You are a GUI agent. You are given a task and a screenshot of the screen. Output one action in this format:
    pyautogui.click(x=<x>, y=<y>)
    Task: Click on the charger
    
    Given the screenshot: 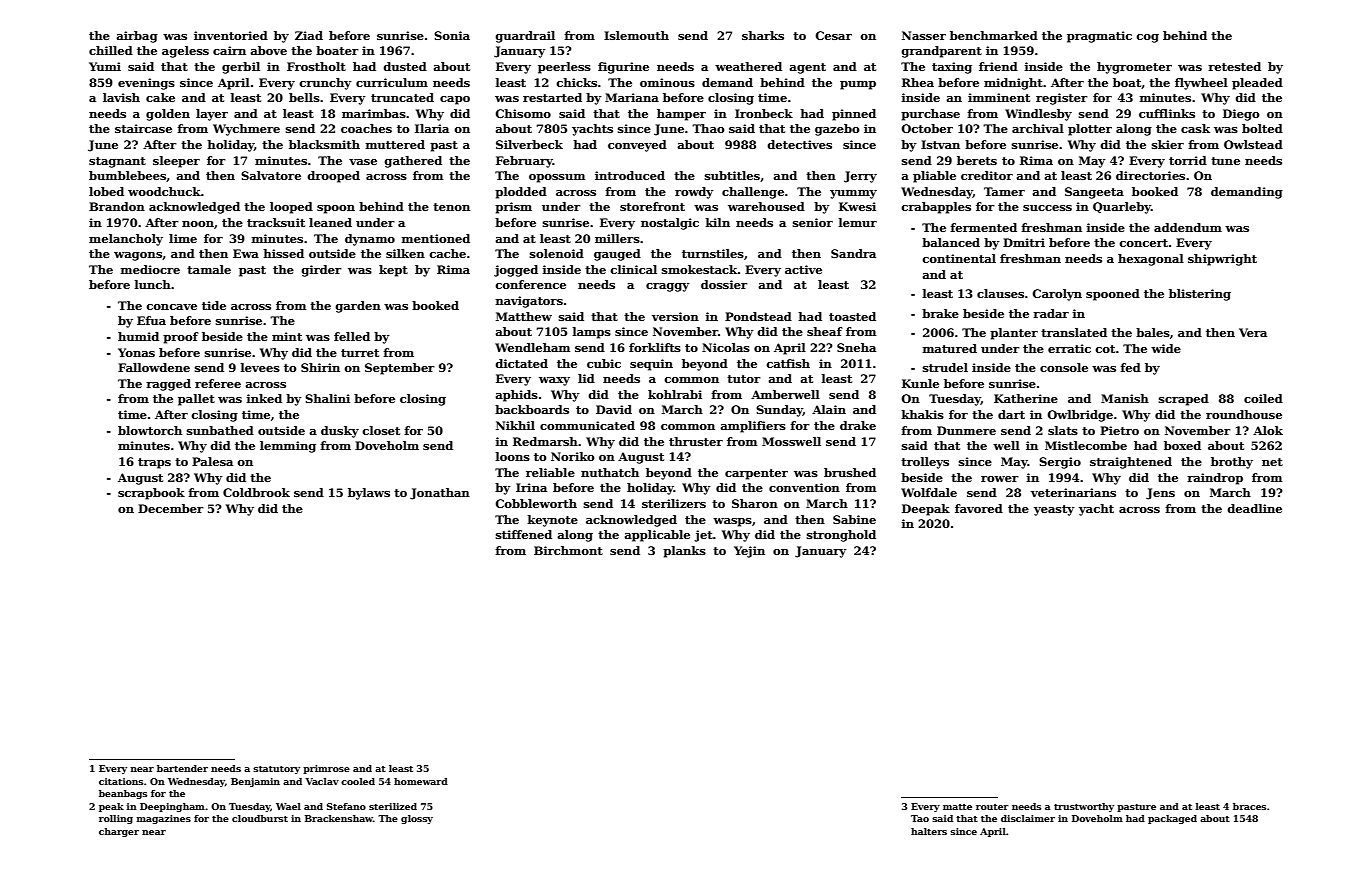 What is the action you would take?
    pyautogui.click(x=119, y=832)
